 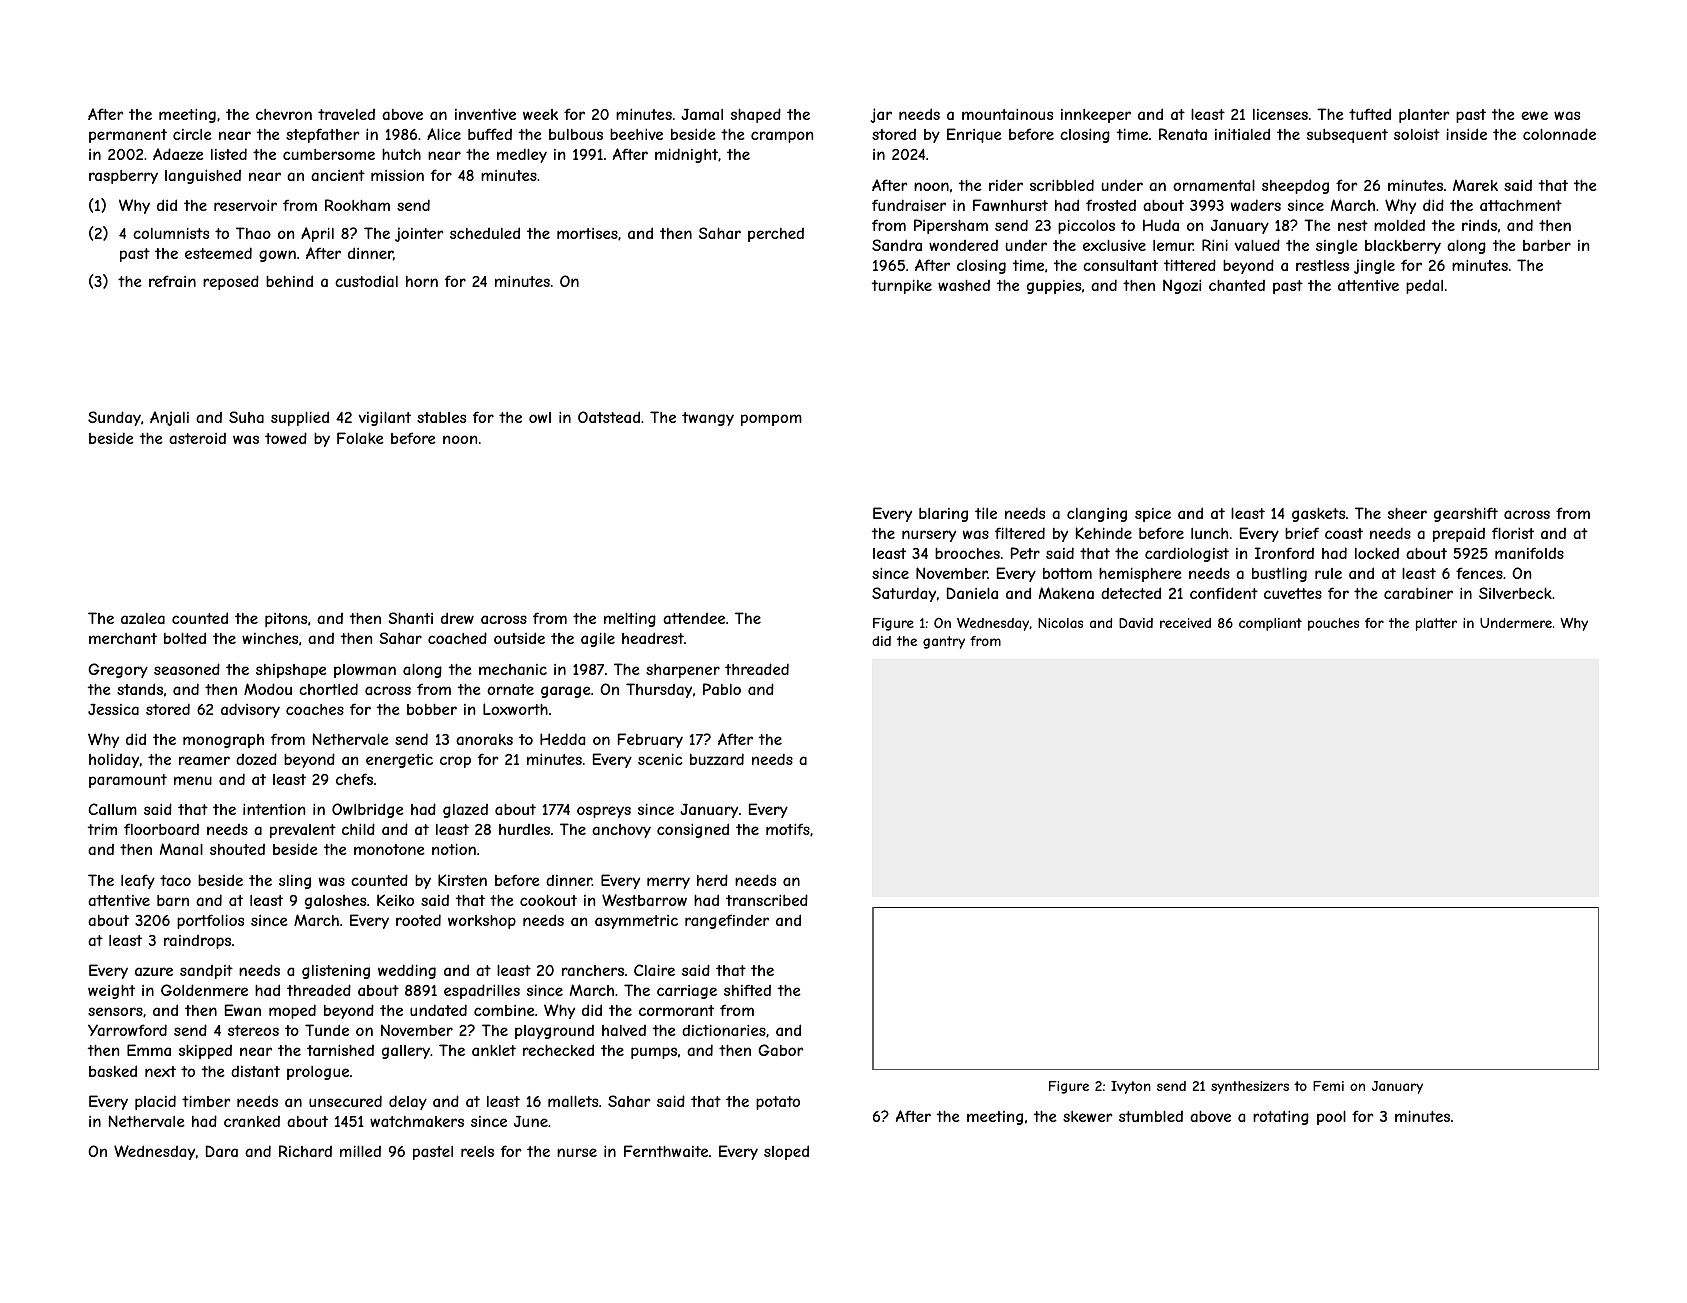 What do you see at coordinates (465, 811) in the screenshot?
I see `glazed` at bounding box center [465, 811].
